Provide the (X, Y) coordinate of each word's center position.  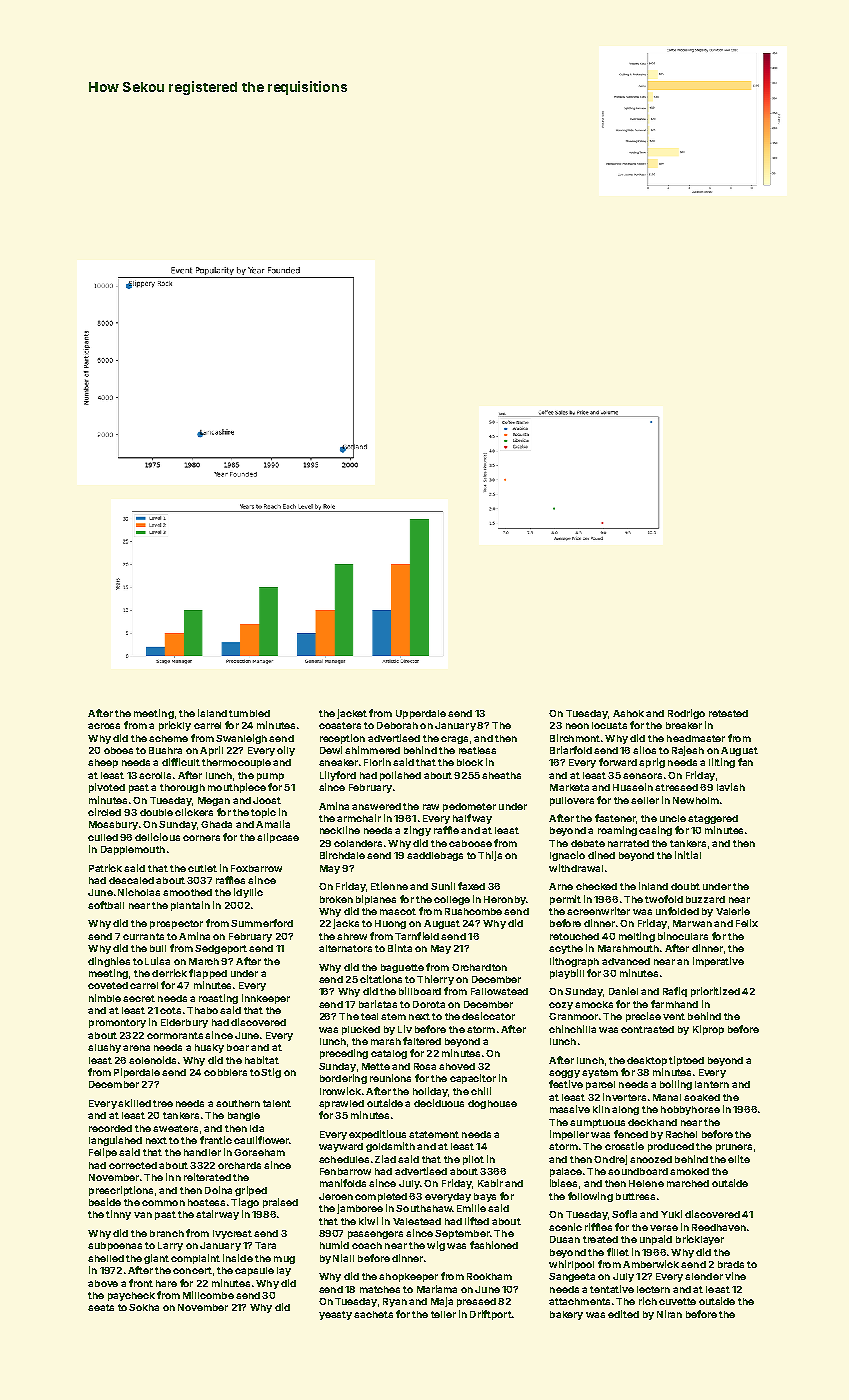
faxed (471, 886)
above (103, 1283)
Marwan (692, 923)
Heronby (505, 900)
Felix (747, 923)
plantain (190, 906)
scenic (565, 1227)
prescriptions (121, 1191)
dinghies (109, 962)
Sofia (624, 1214)
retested (728, 713)
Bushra (165, 750)
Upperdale (421, 714)
